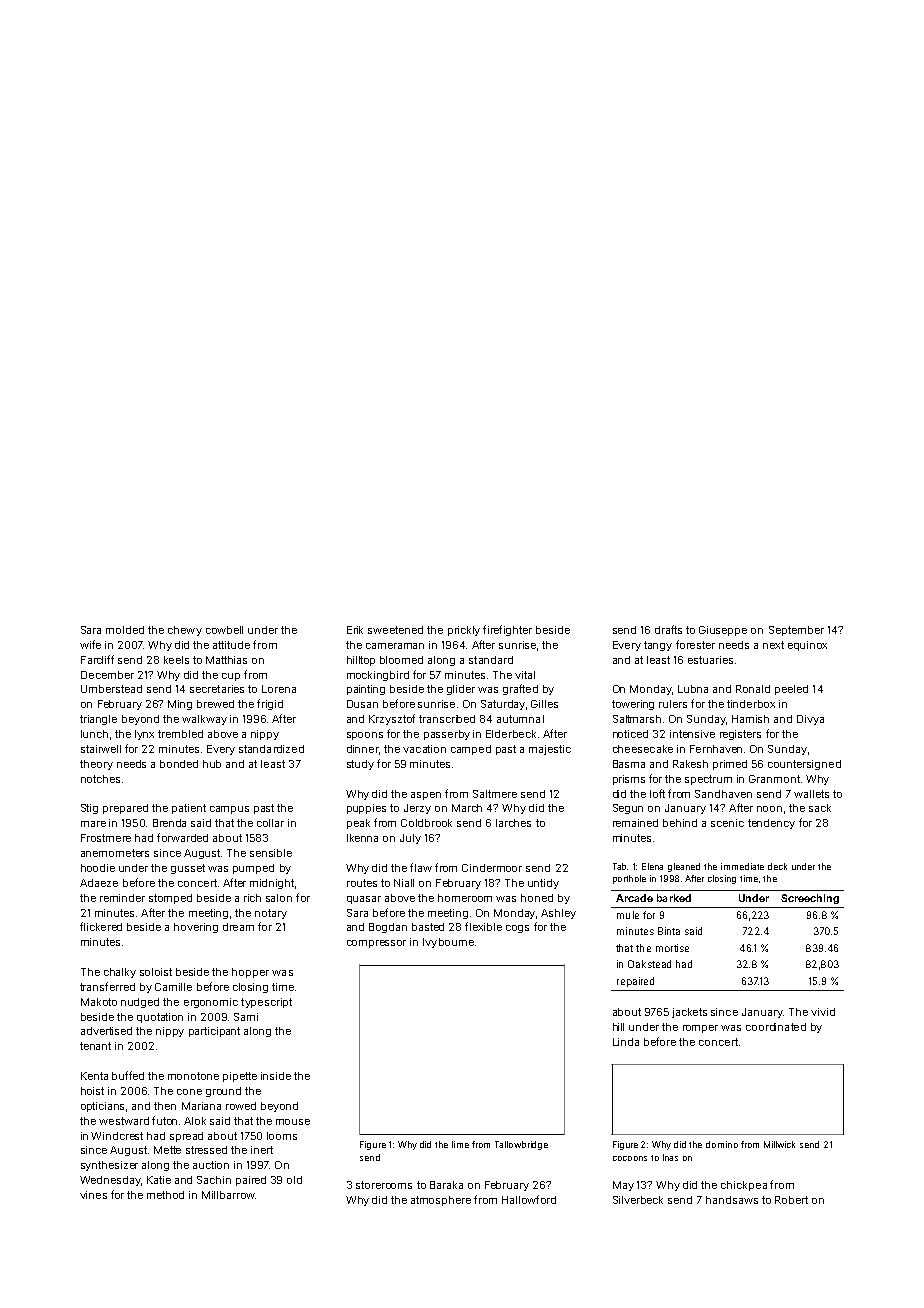  What do you see at coordinates (448, 943) in the image?
I see `Ivybourne` at bounding box center [448, 943].
